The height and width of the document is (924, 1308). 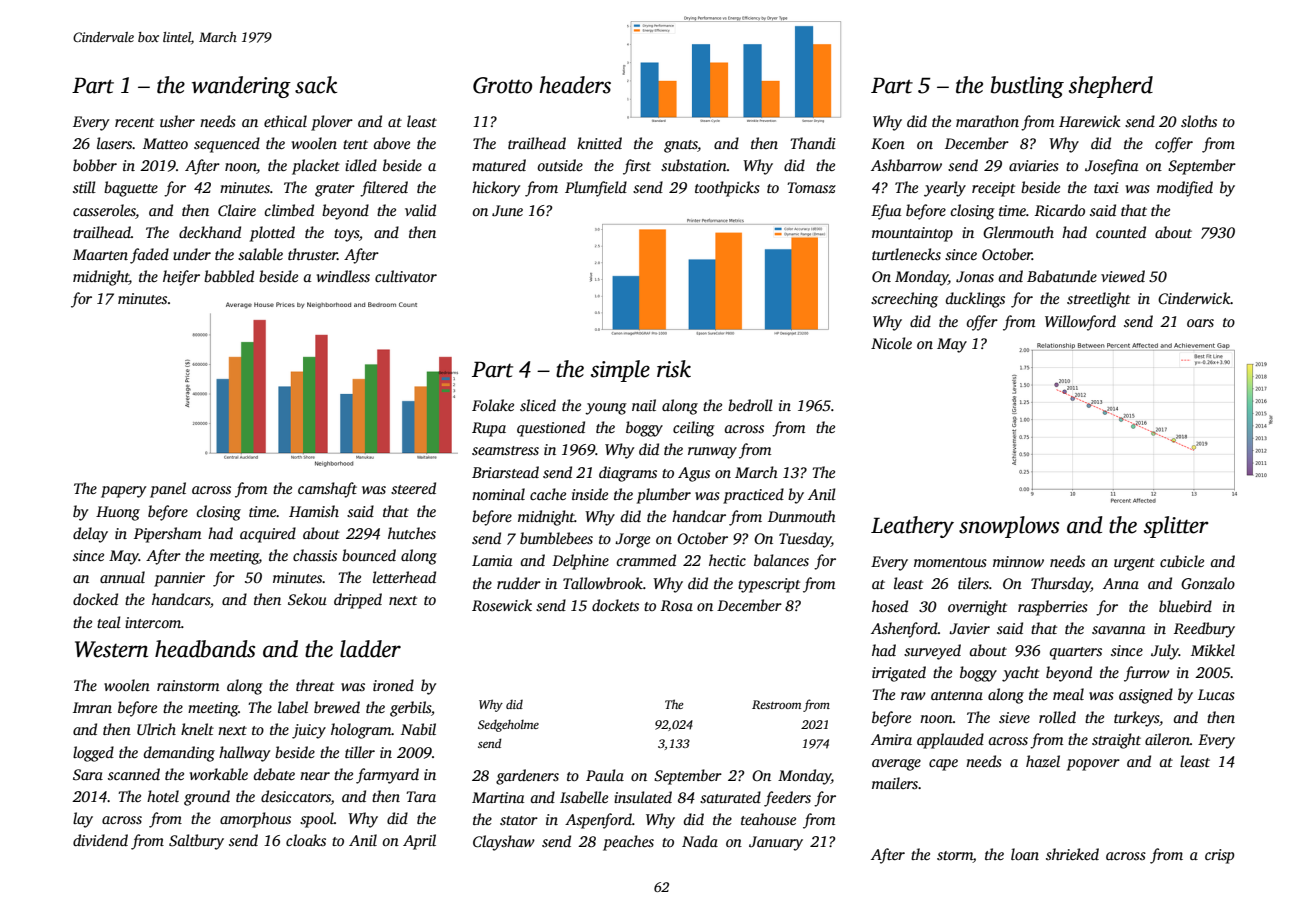 I want to click on knitted, so click(x=599, y=143).
